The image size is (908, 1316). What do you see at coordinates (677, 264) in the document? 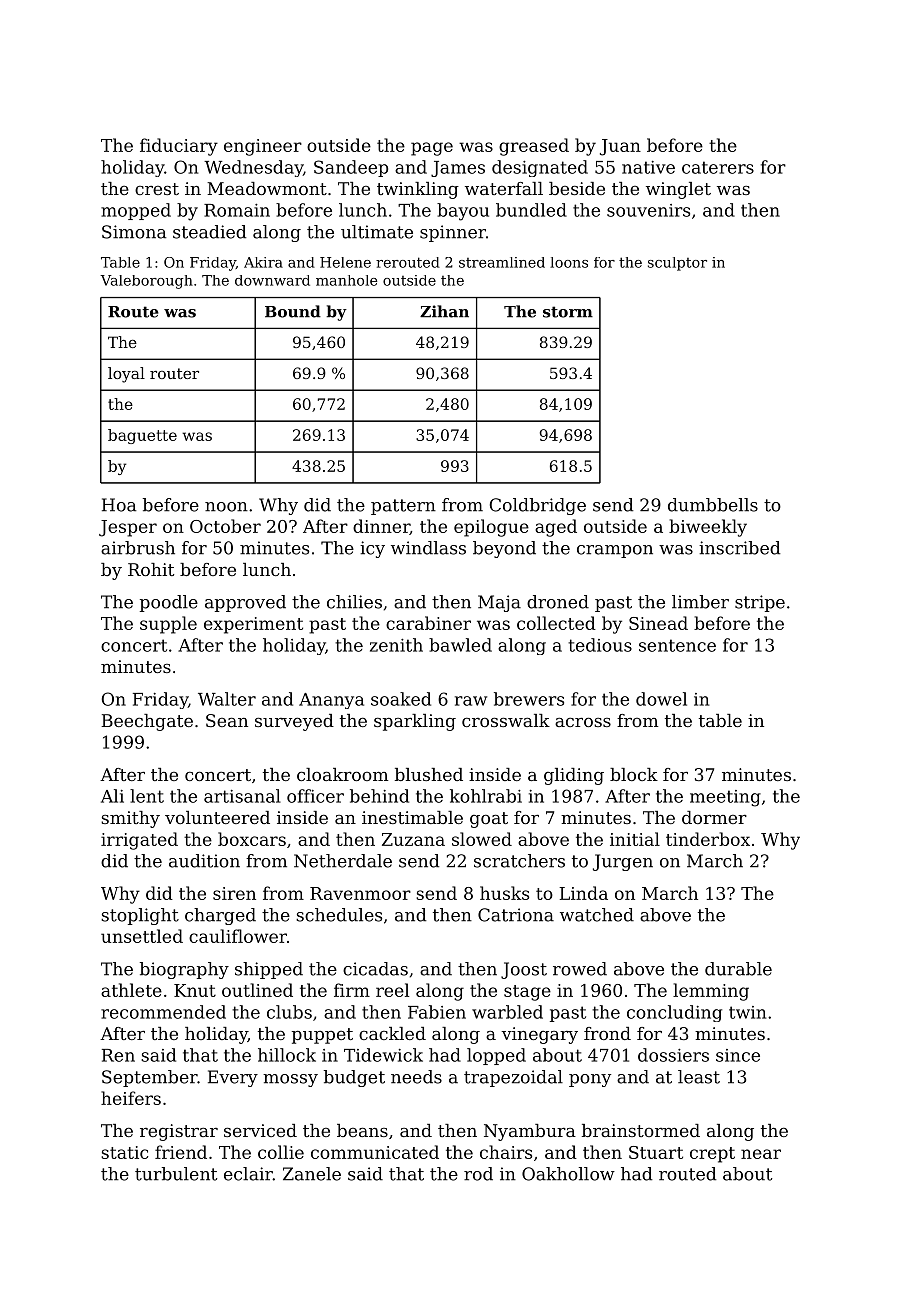
I see `sculptor` at bounding box center [677, 264].
